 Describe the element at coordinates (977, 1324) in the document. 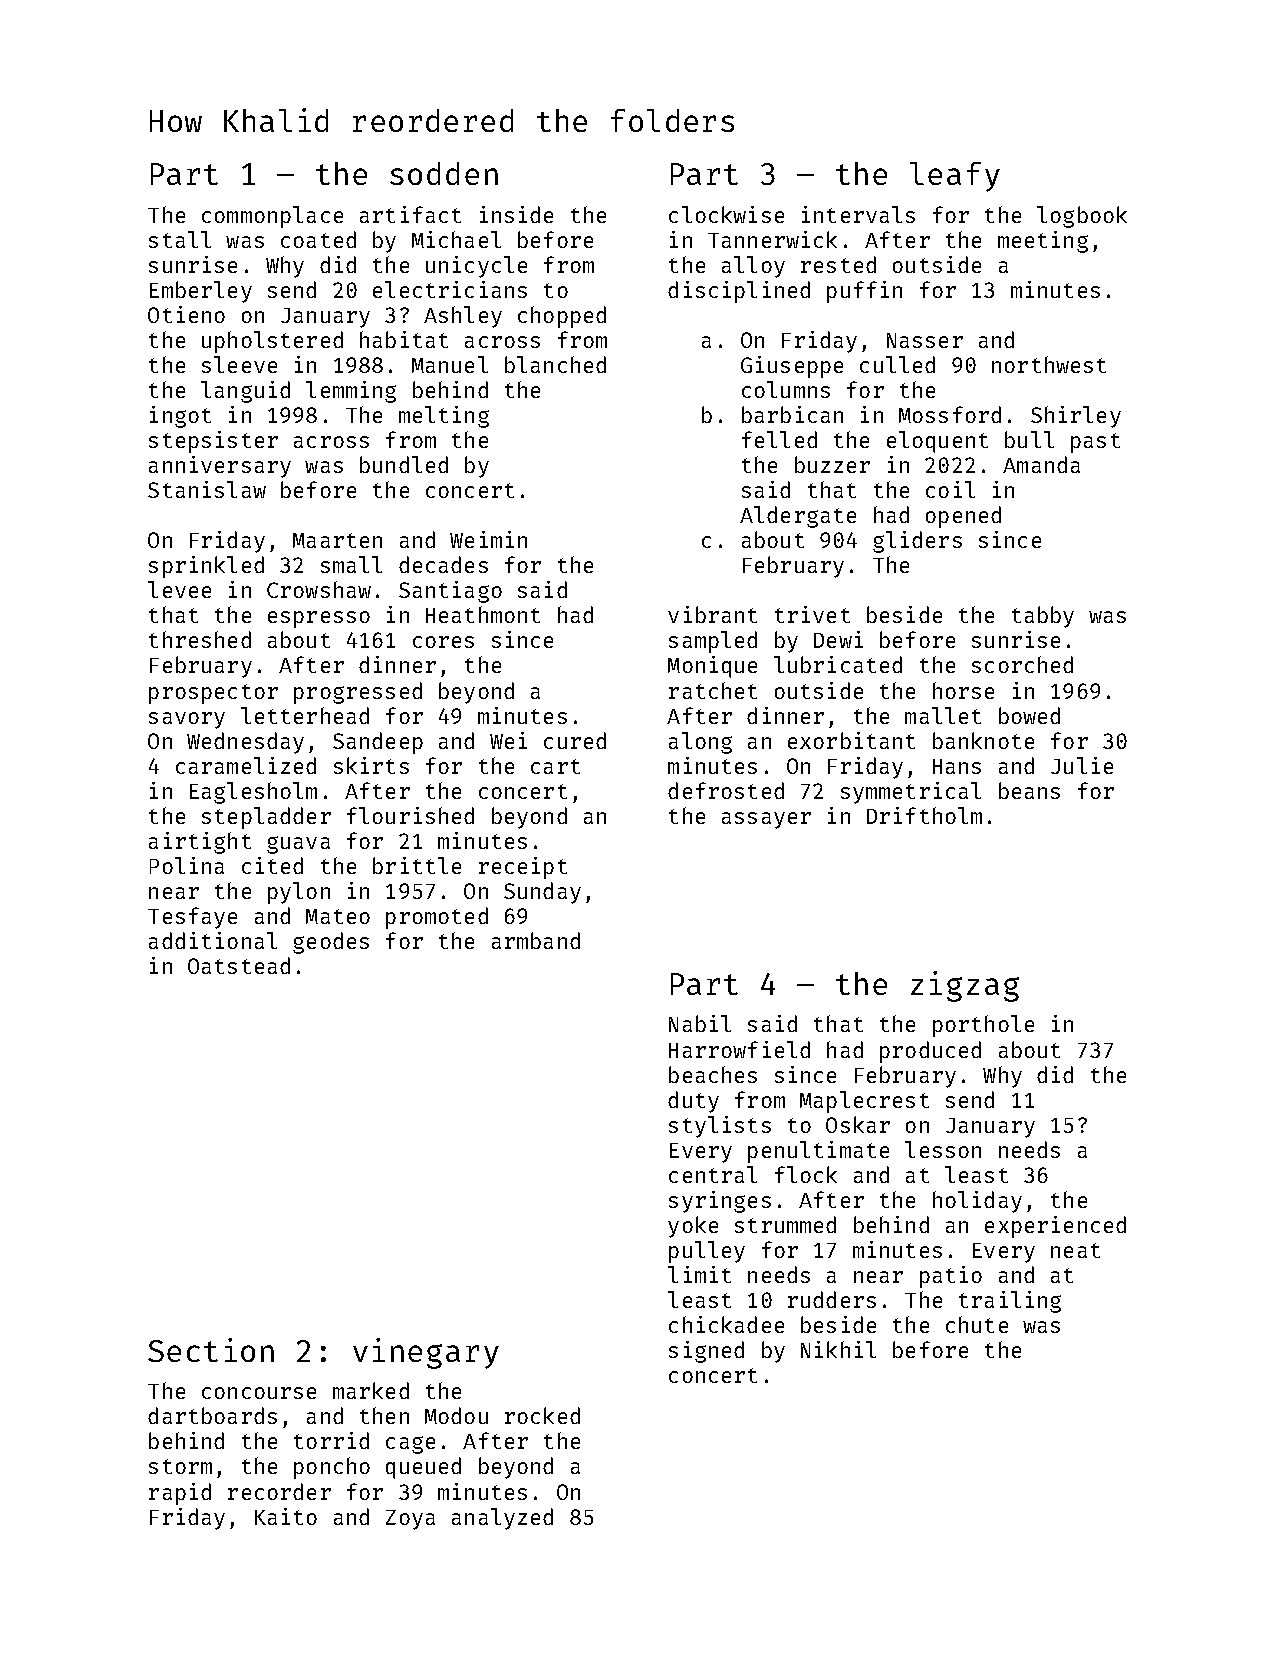

I see `chute` at that location.
